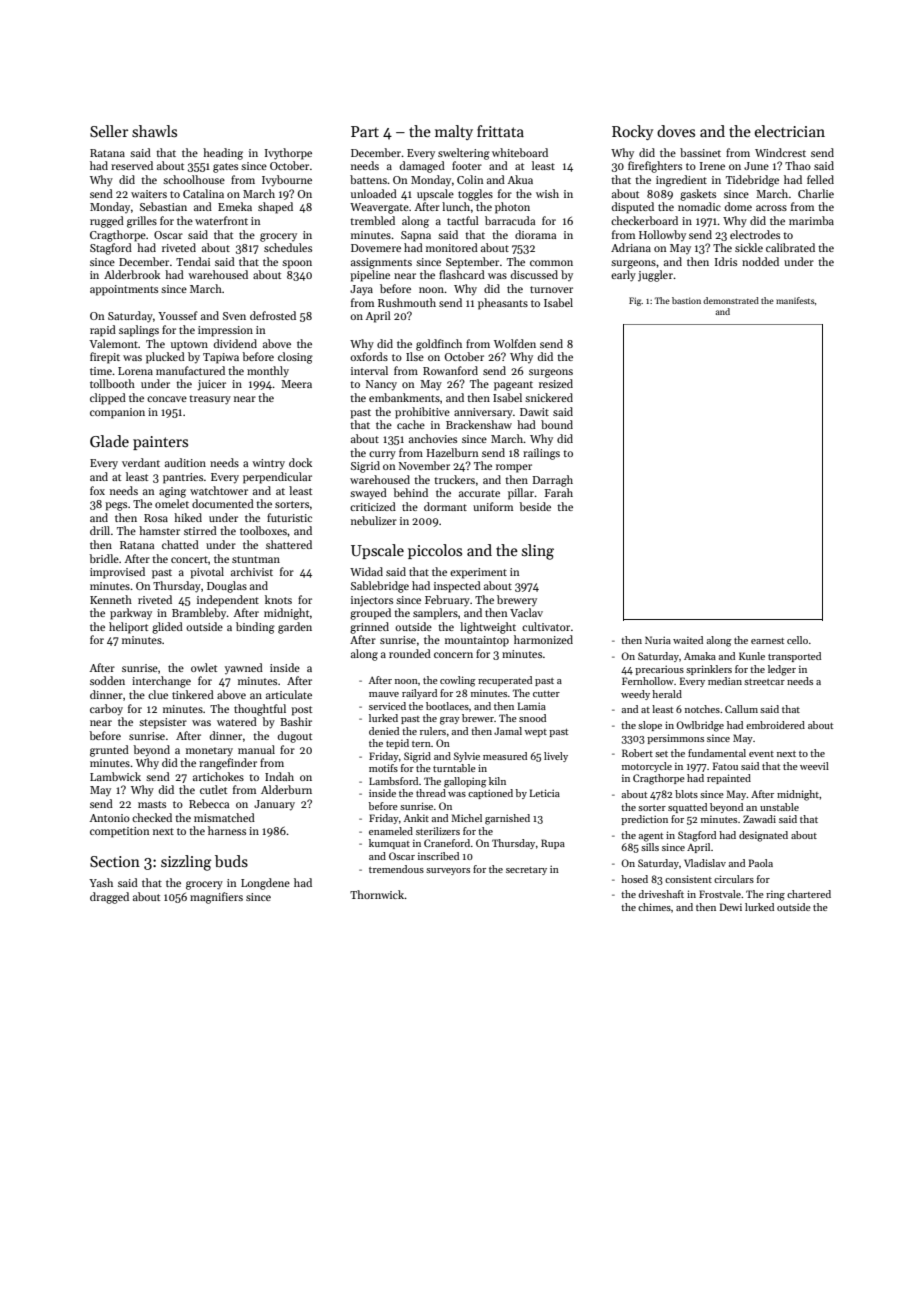 The image size is (924, 1308). What do you see at coordinates (227, 830) in the image?
I see `harness` at bounding box center [227, 830].
